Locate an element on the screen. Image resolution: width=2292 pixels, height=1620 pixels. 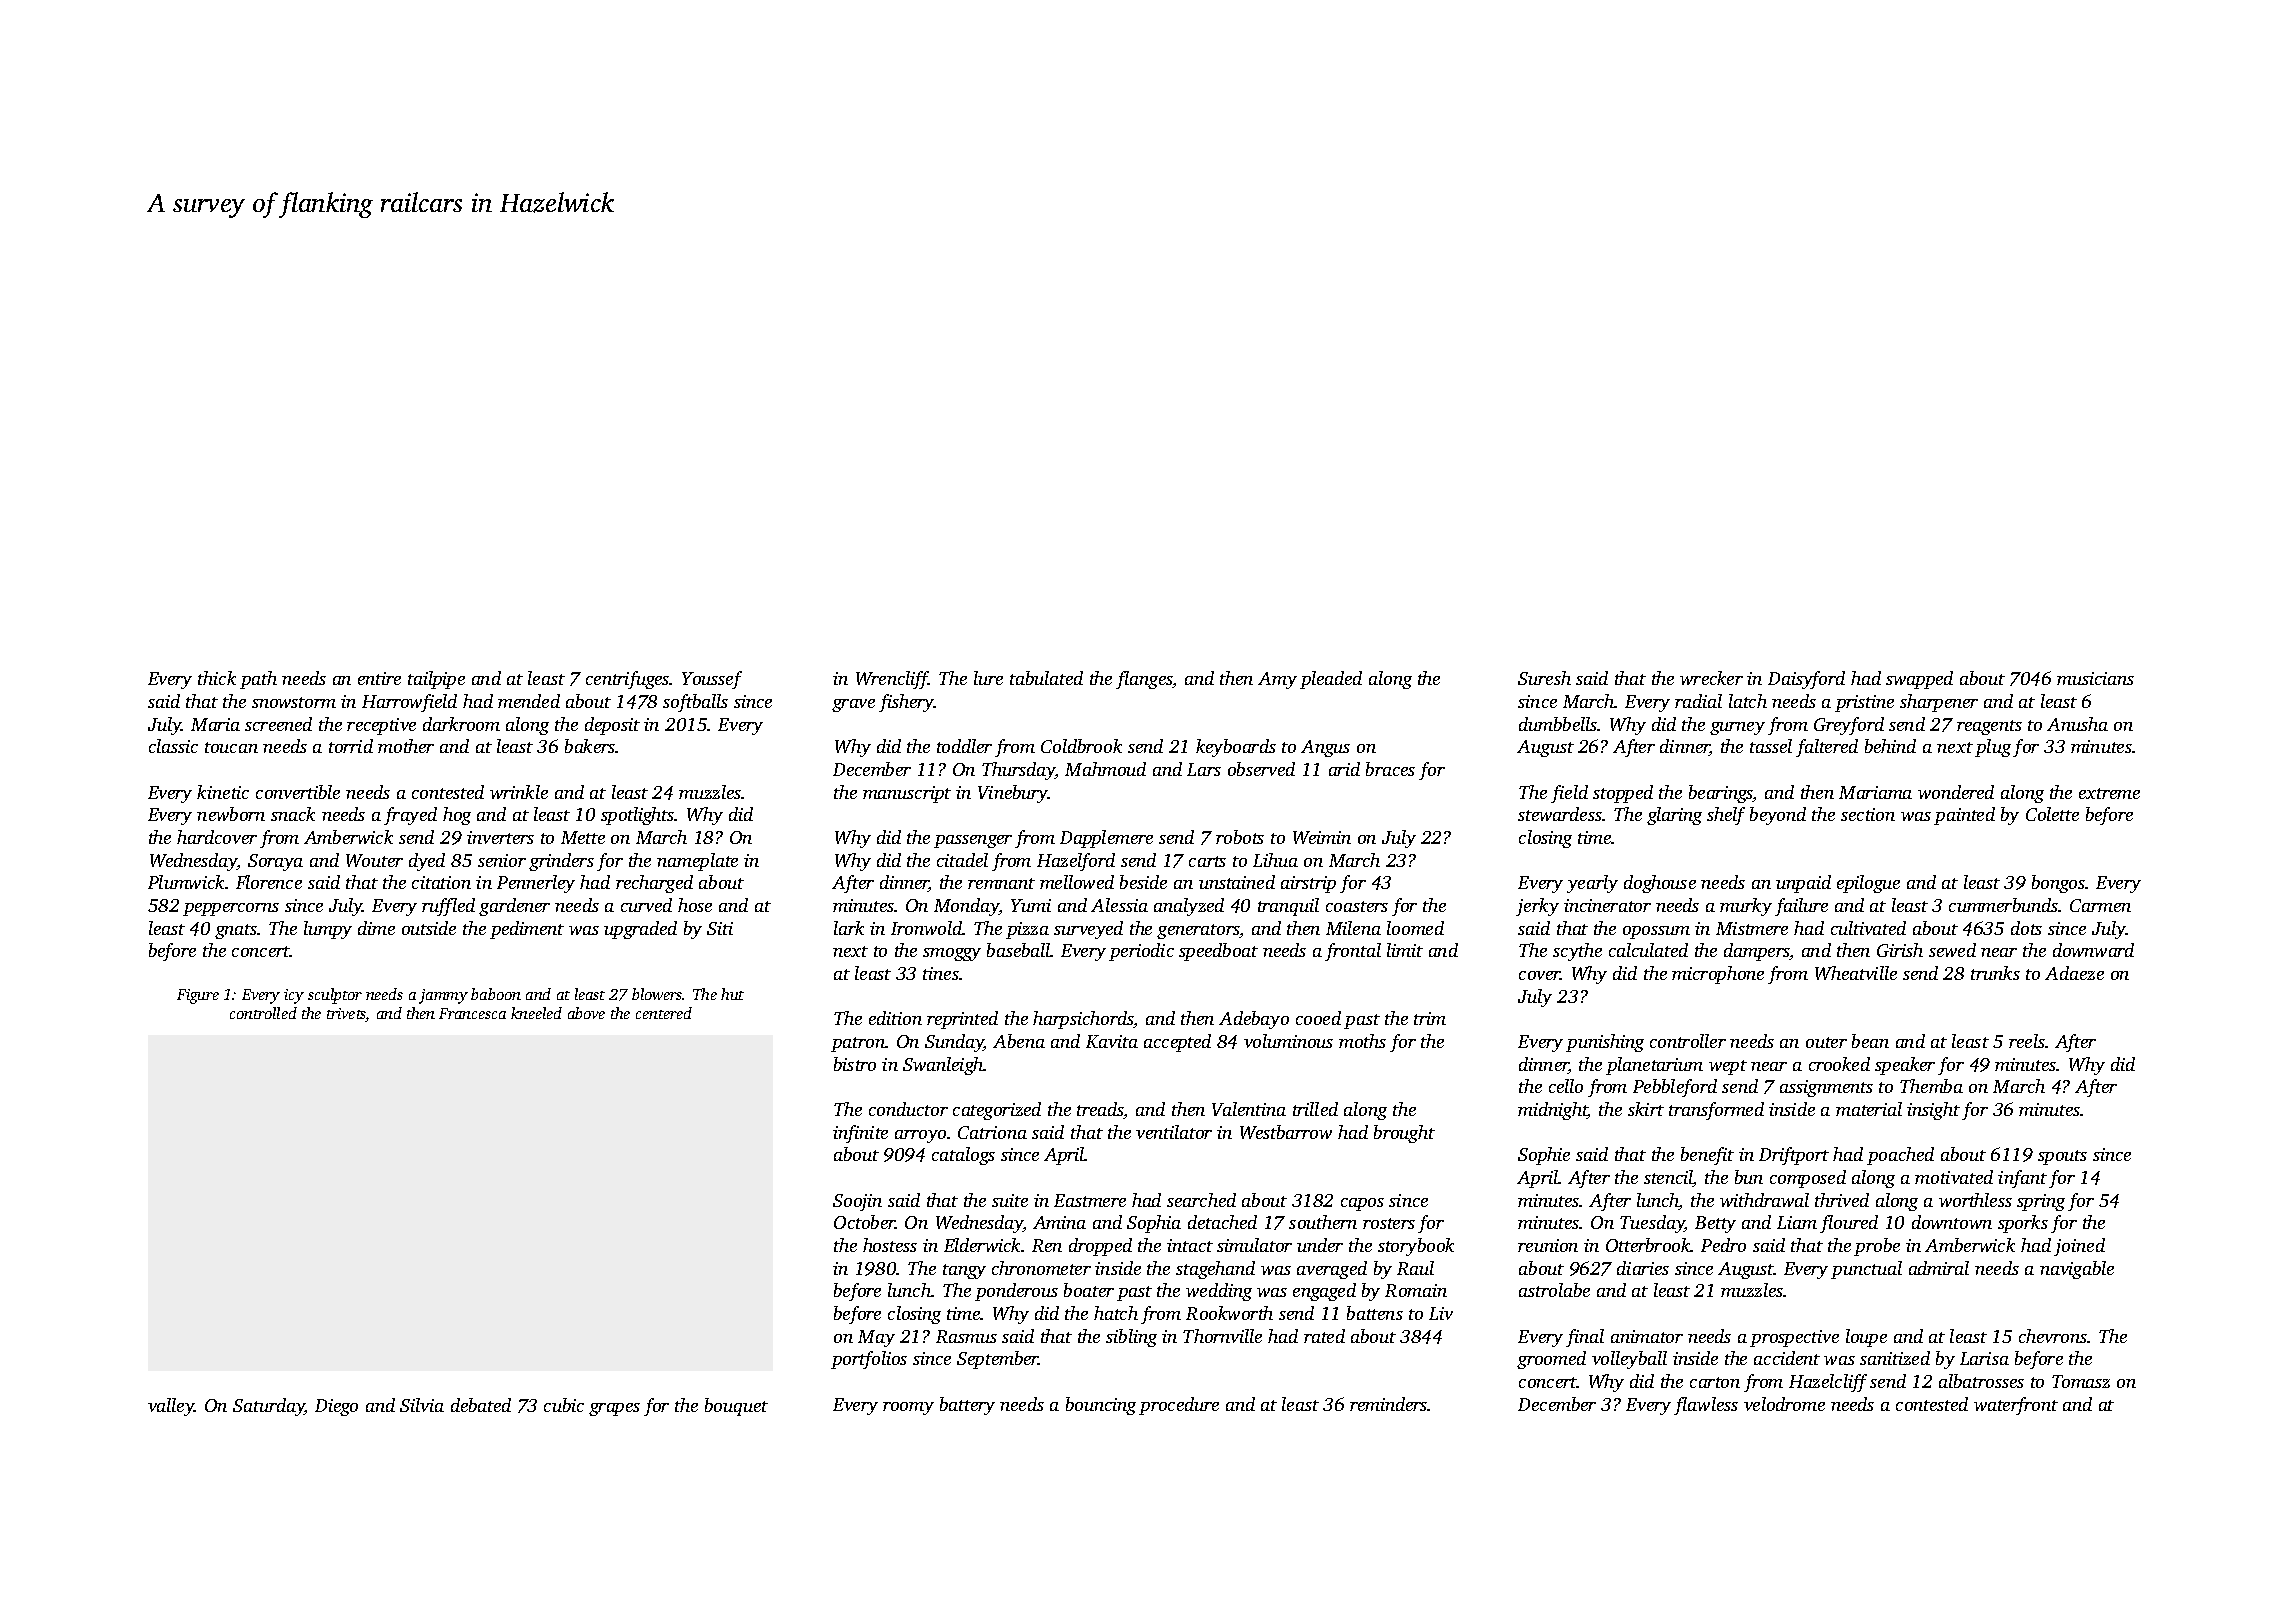
downward is located at coordinates (2093, 950).
